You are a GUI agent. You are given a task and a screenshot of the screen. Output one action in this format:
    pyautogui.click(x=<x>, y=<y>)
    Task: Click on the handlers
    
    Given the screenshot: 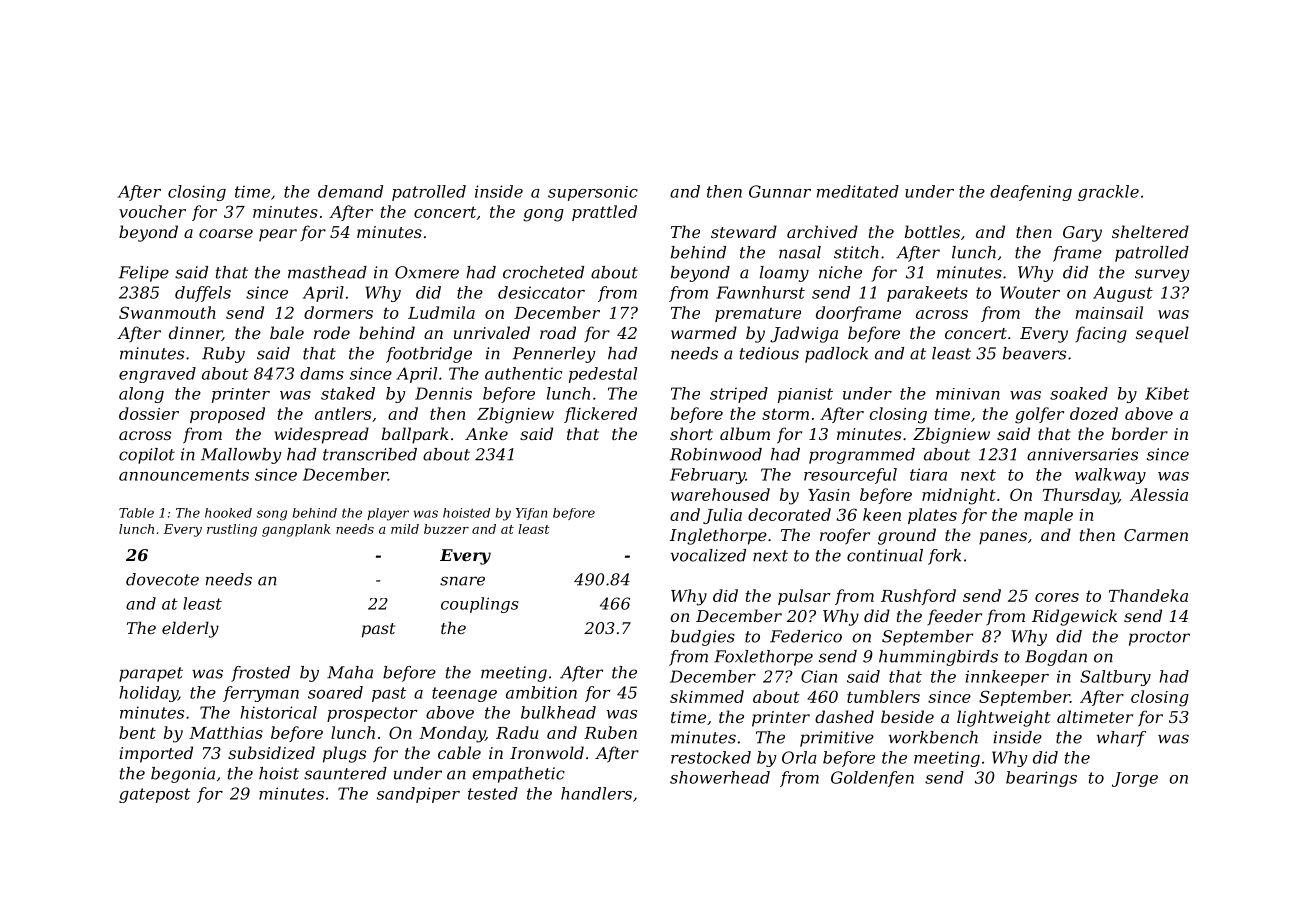 What is the action you would take?
    pyautogui.click(x=596, y=793)
